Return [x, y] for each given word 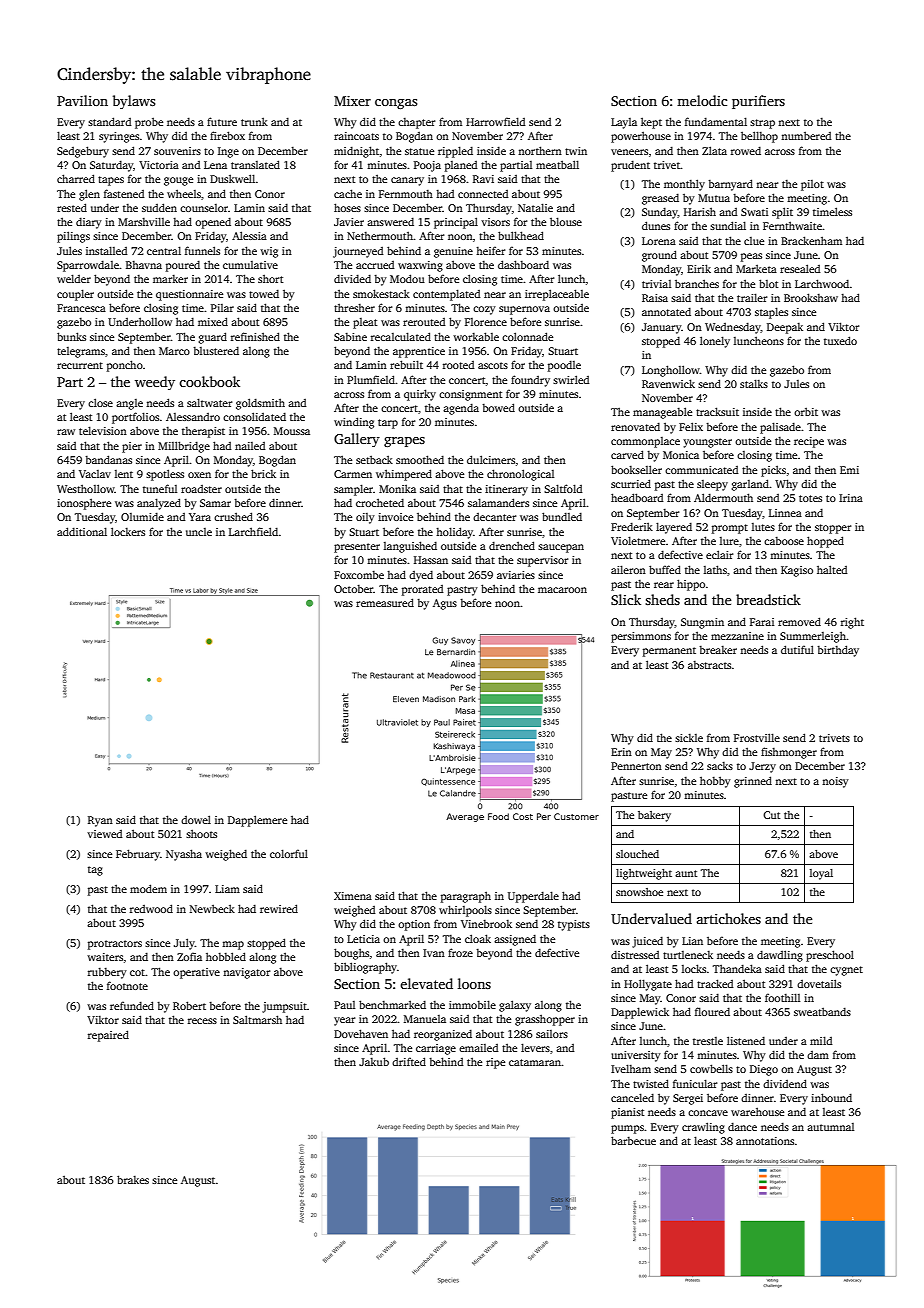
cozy [484, 310]
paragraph [466, 897]
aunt [686, 873]
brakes [133, 1179]
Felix [691, 426]
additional [82, 531]
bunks [71, 336]
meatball [557, 164]
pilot [812, 185]
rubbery [107, 973]
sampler [353, 490]
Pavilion [82, 100]
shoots [201, 833]
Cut [771, 815]
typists [574, 925]
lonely [715, 342]
